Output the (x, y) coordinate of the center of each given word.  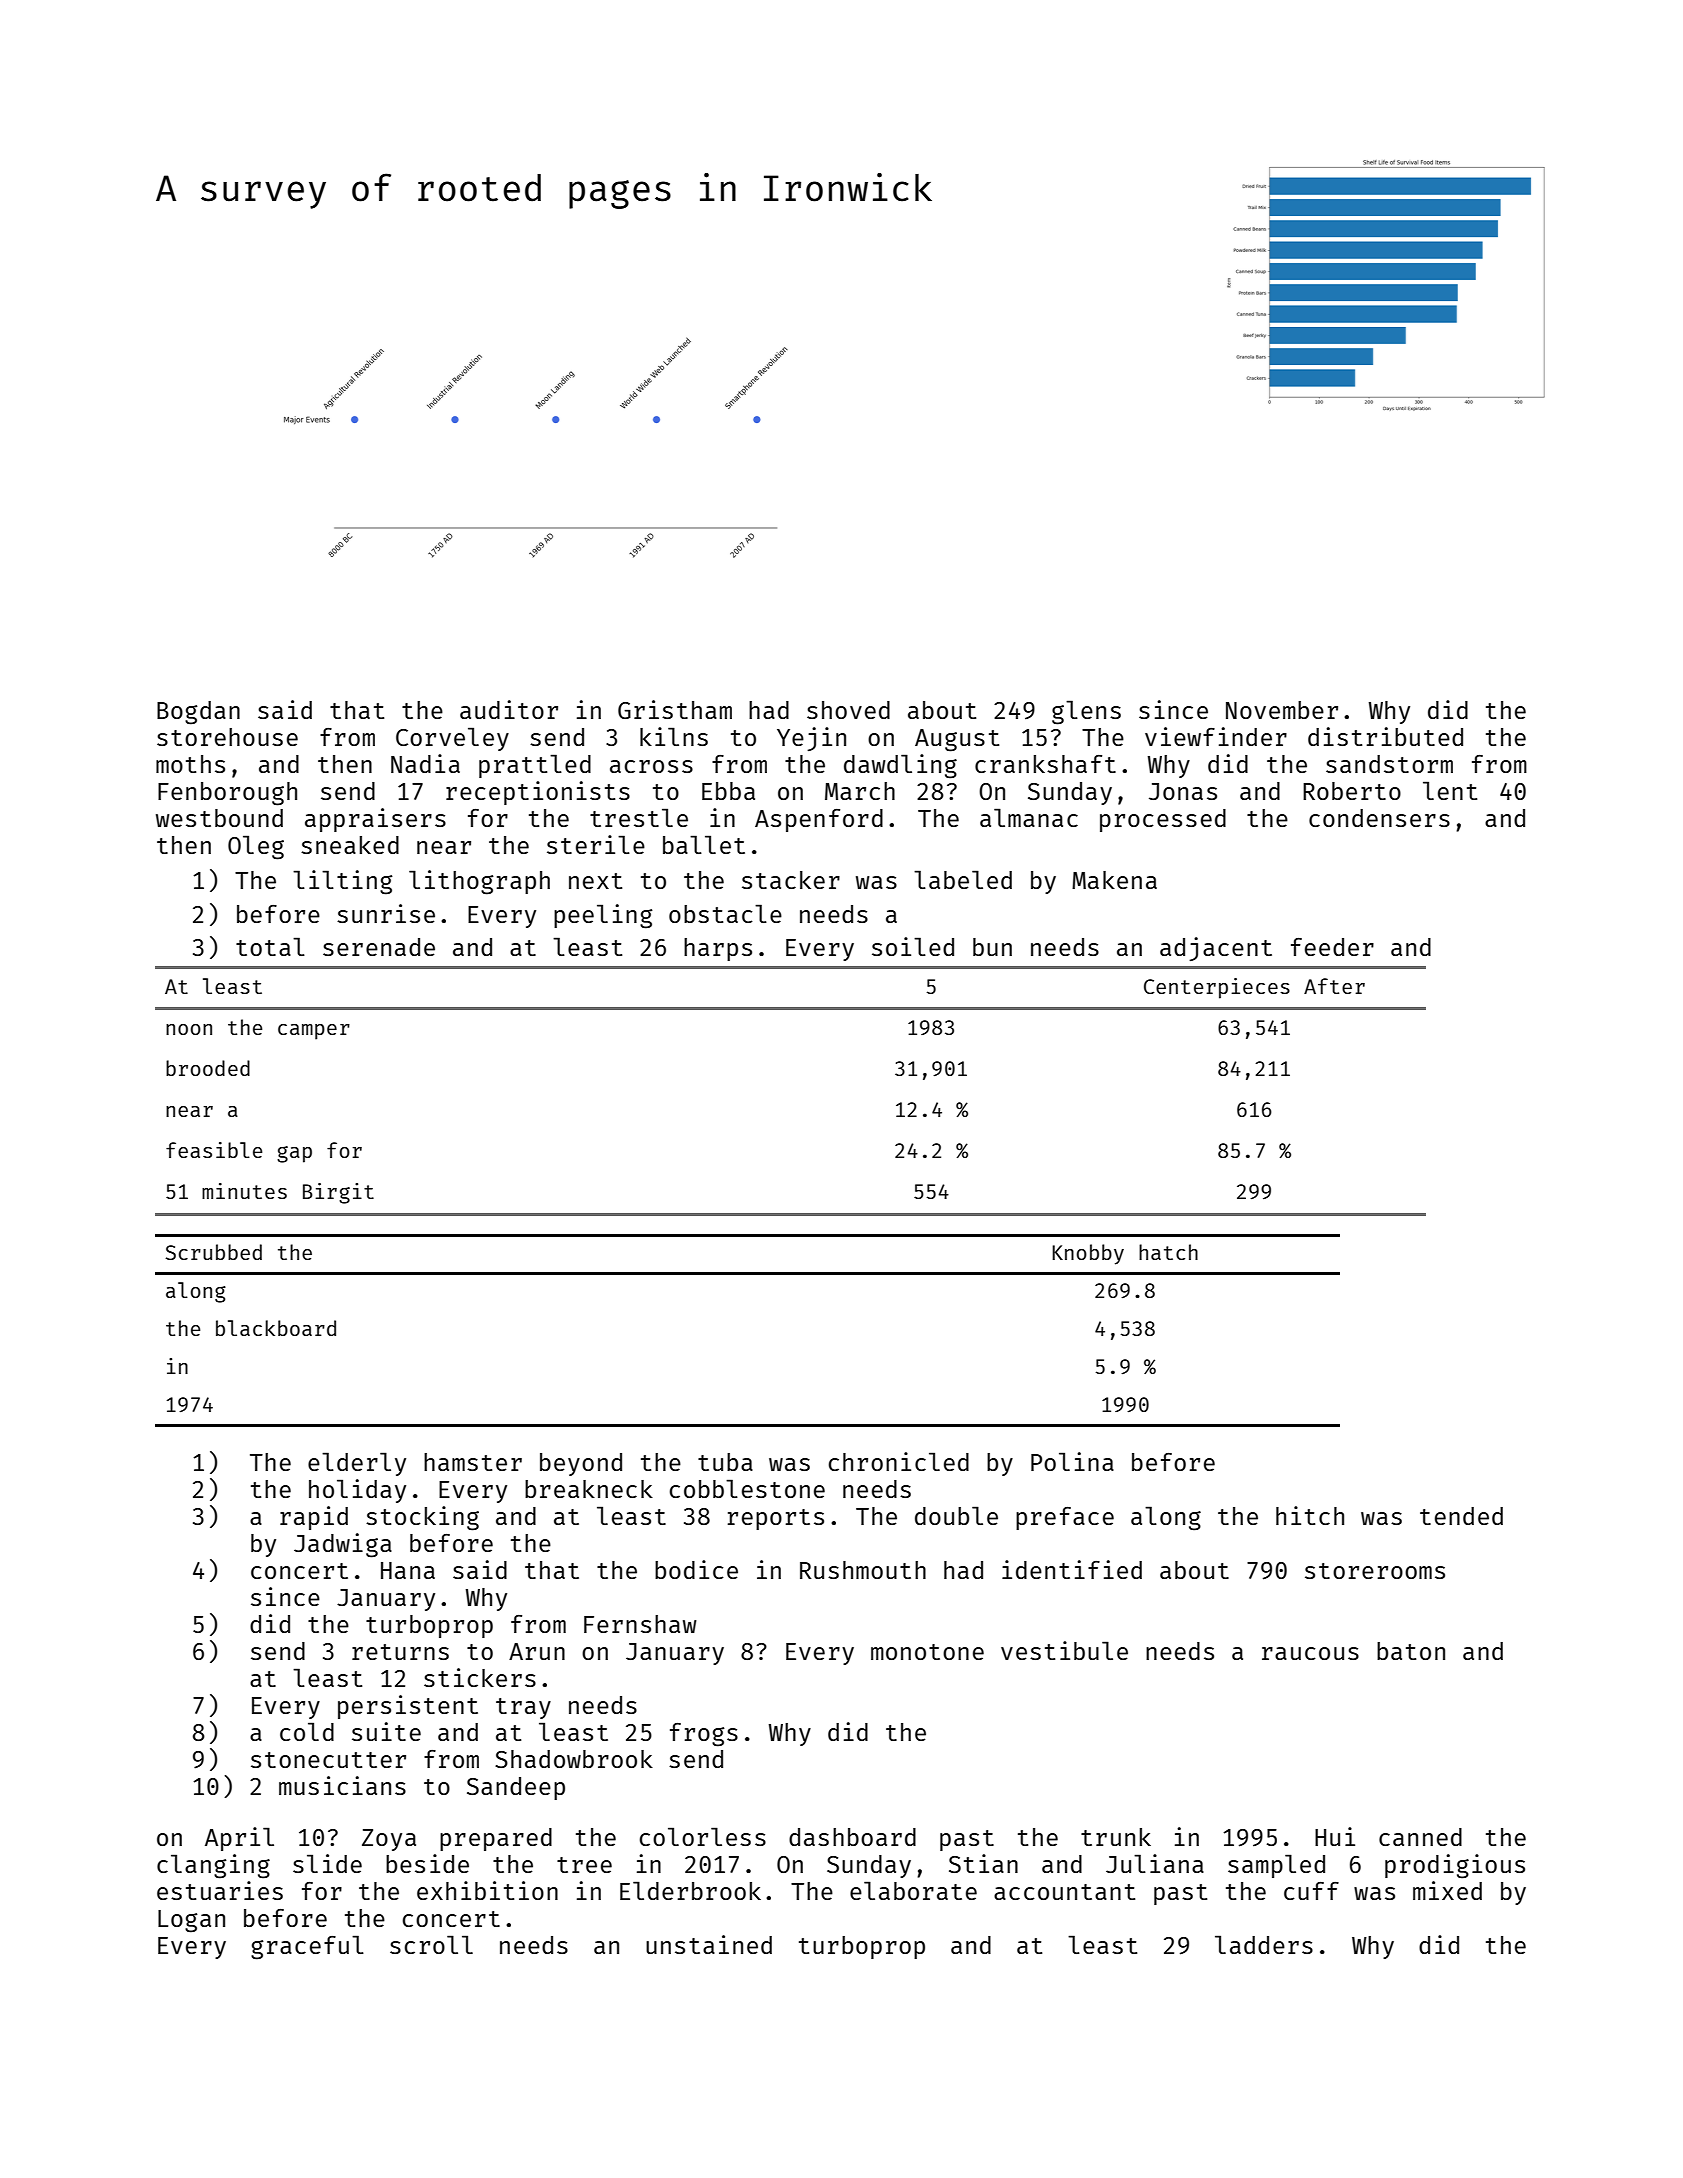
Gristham (675, 709)
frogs (704, 1735)
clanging (213, 1866)
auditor (509, 709)
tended (1461, 1516)
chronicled (899, 1461)
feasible (214, 1150)
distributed (1385, 736)
